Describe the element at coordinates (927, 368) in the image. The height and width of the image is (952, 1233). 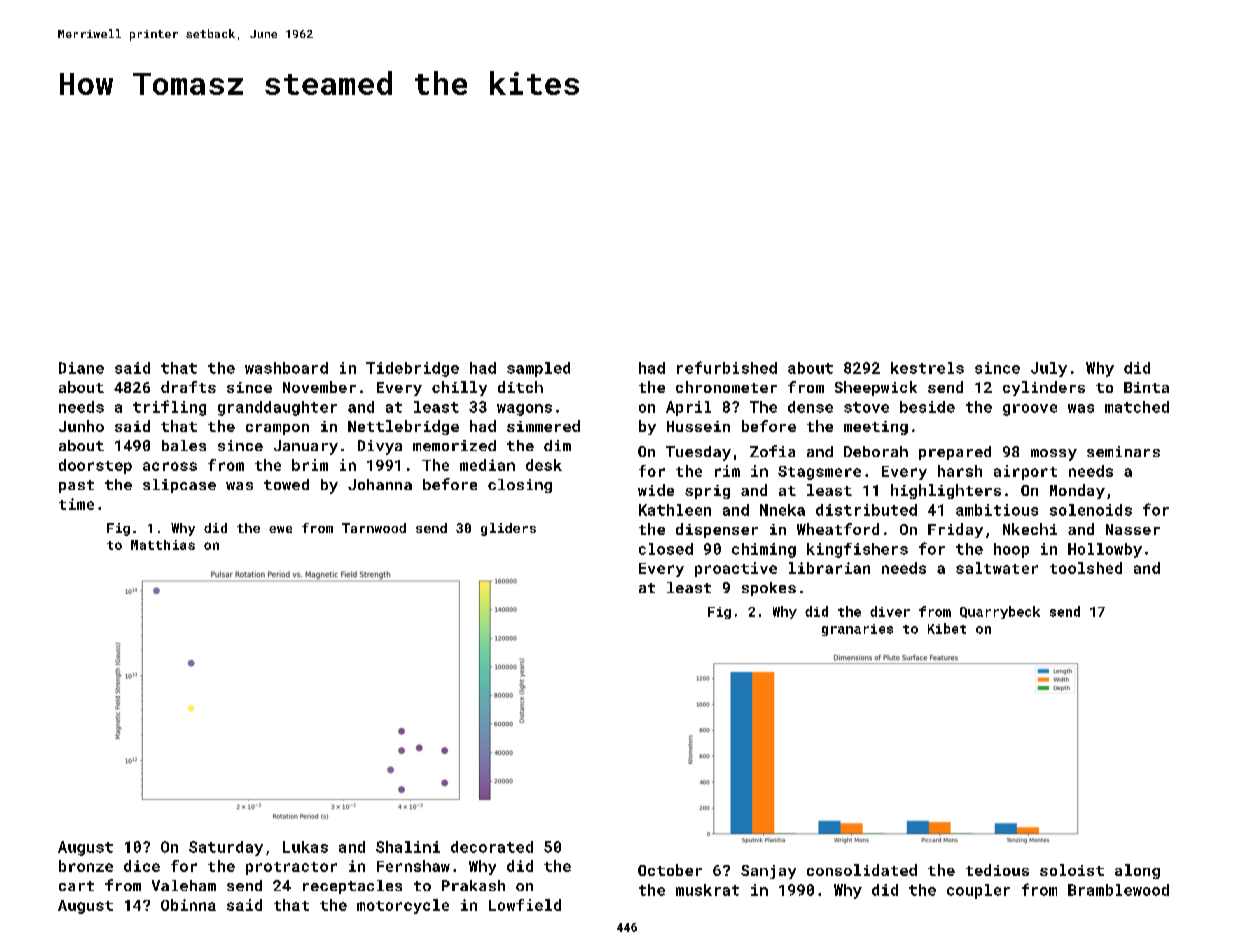
I see `kestrels` at that location.
